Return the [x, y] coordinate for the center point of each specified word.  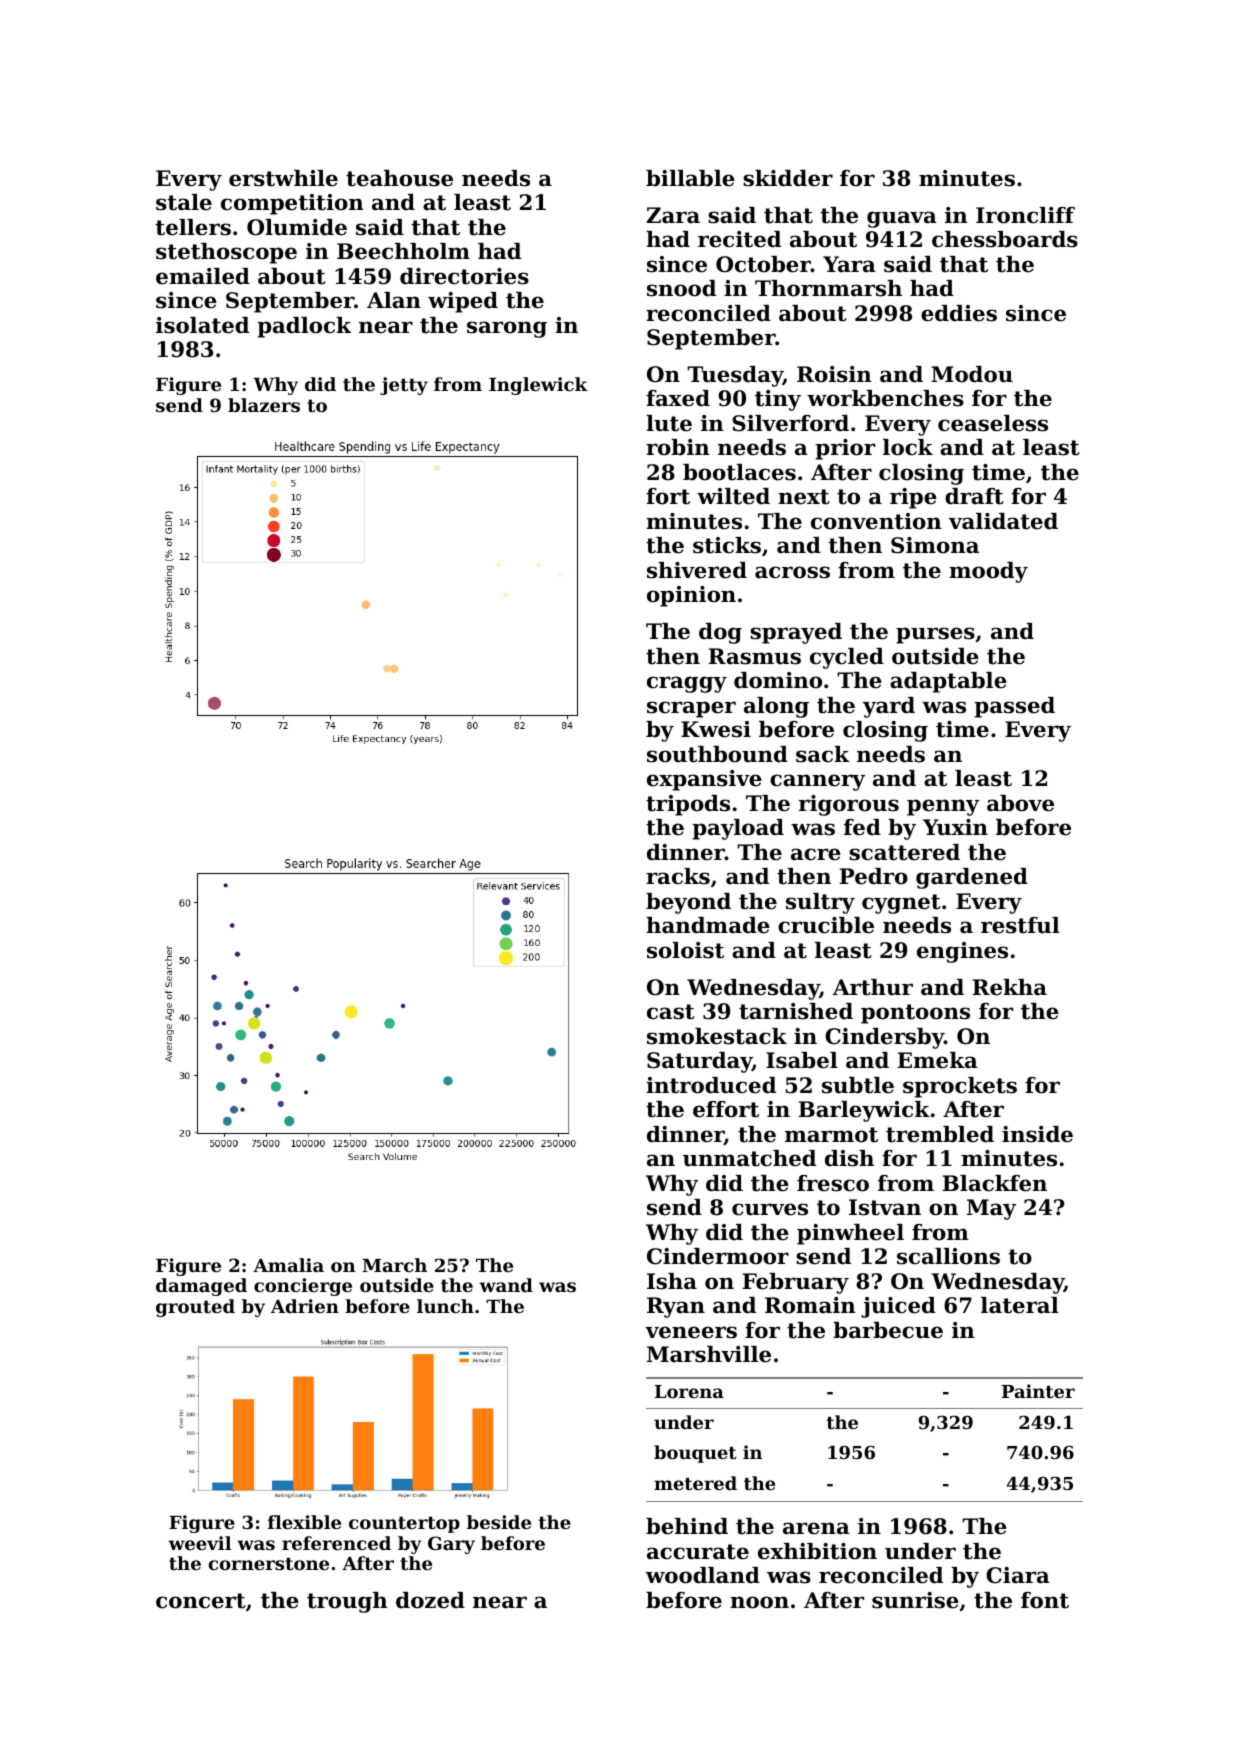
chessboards [1005, 239]
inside [1037, 1134]
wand [506, 1285]
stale [184, 202]
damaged [201, 1287]
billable [690, 178]
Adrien [305, 1306]
